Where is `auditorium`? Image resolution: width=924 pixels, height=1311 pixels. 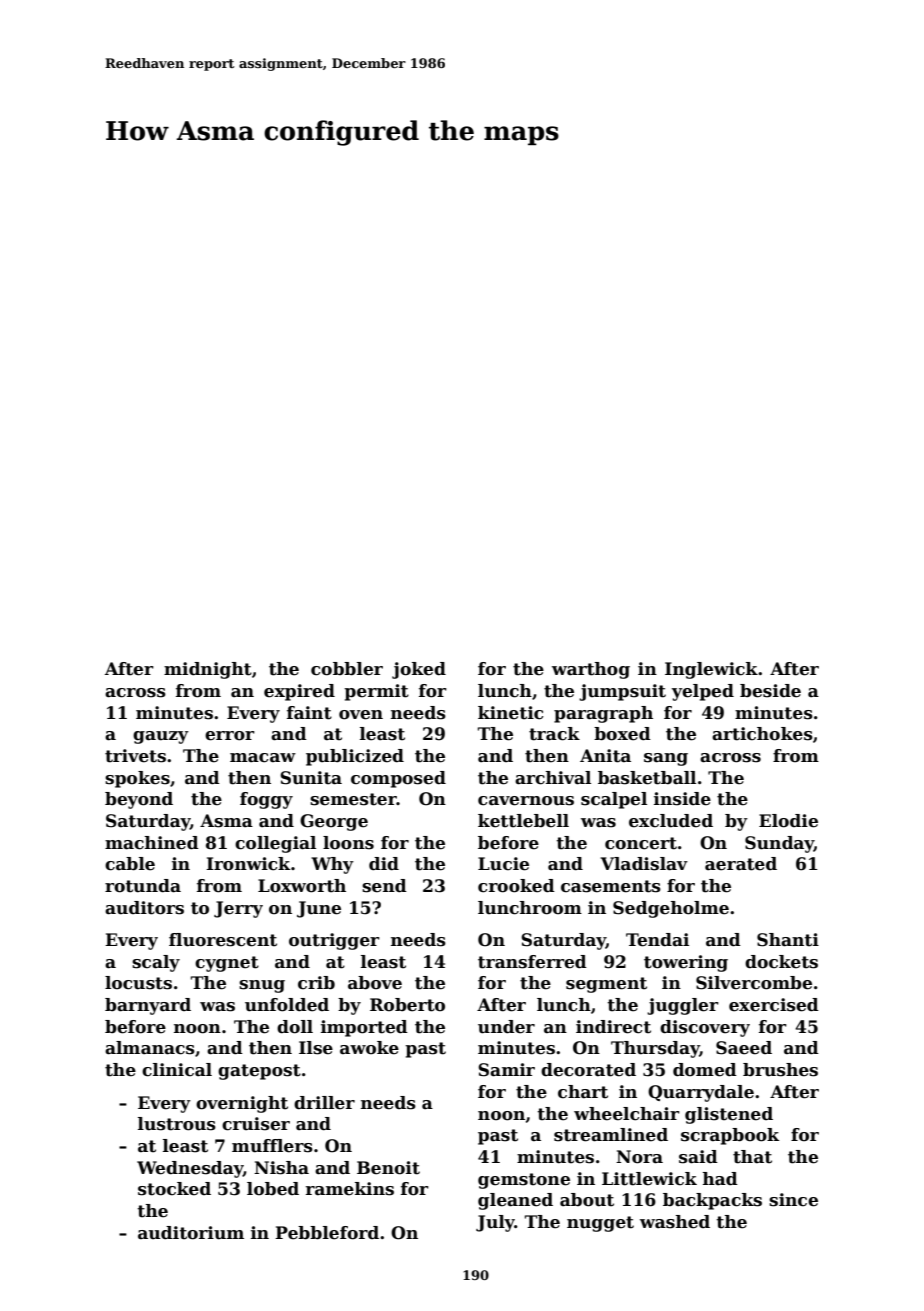
auditorium is located at coordinates (191, 1233).
